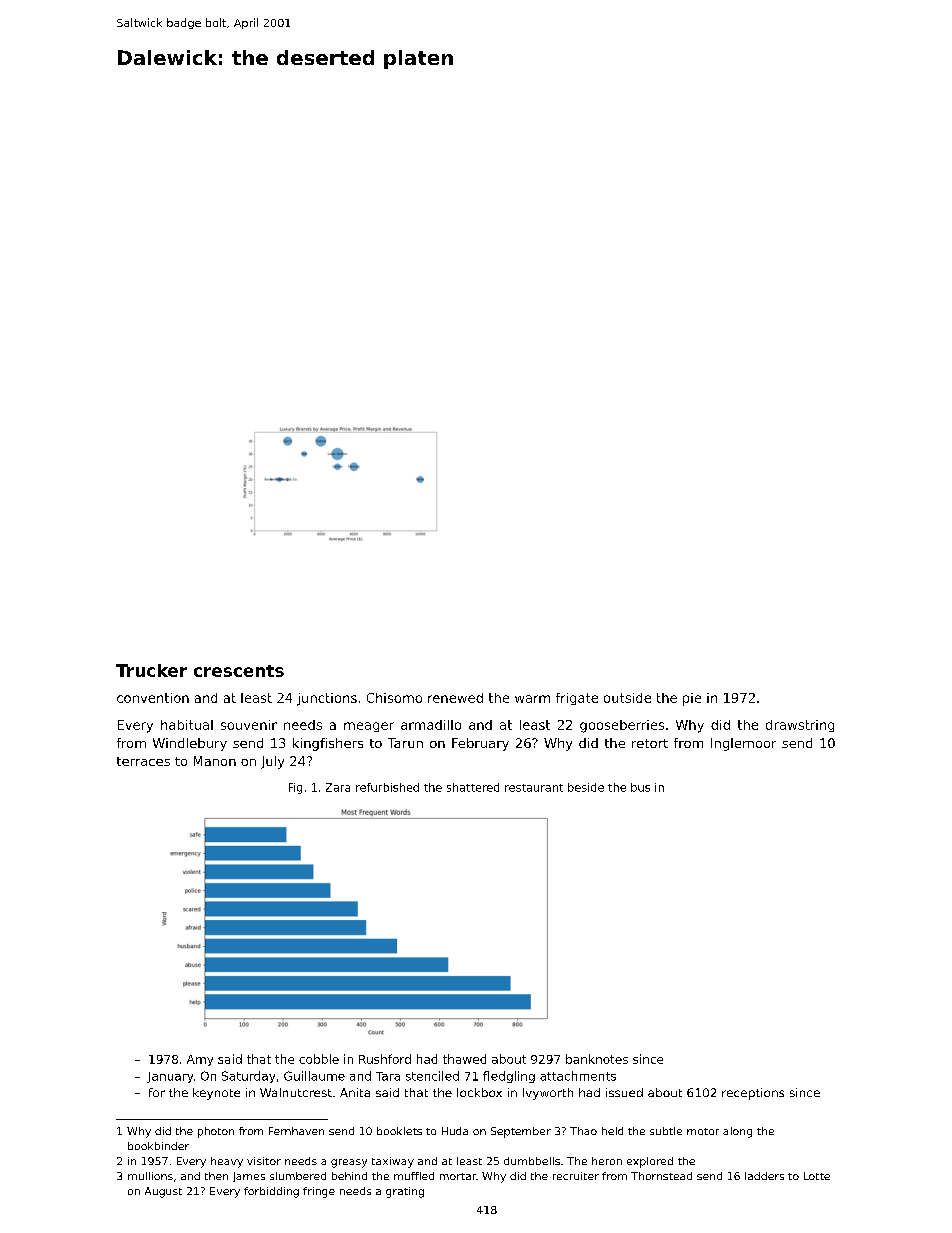 The height and width of the screenshot is (1233, 952). Describe the element at coordinates (597, 1059) in the screenshot. I see `banknotes` at that location.
